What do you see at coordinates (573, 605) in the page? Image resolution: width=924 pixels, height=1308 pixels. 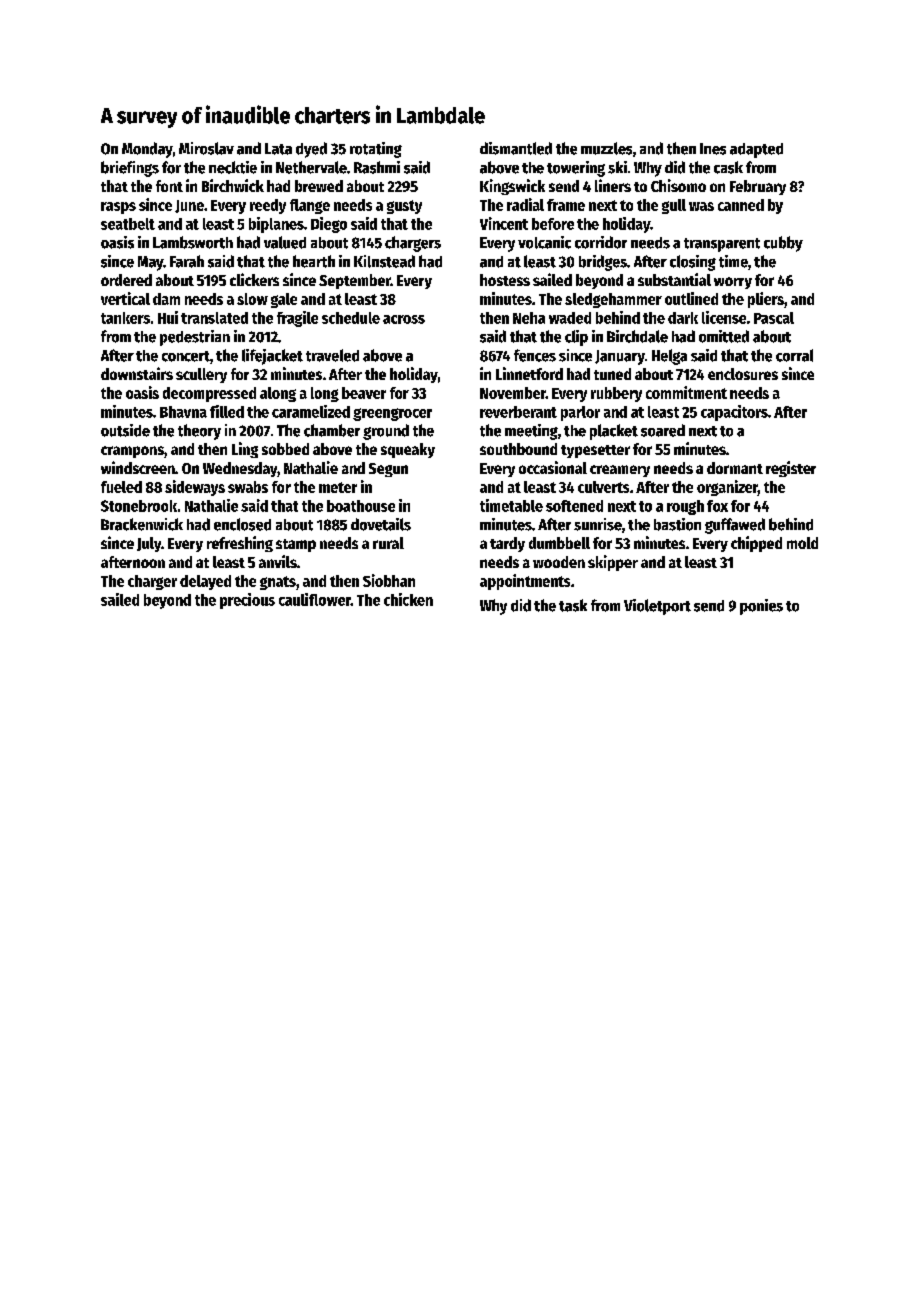 I see `task` at bounding box center [573, 605].
